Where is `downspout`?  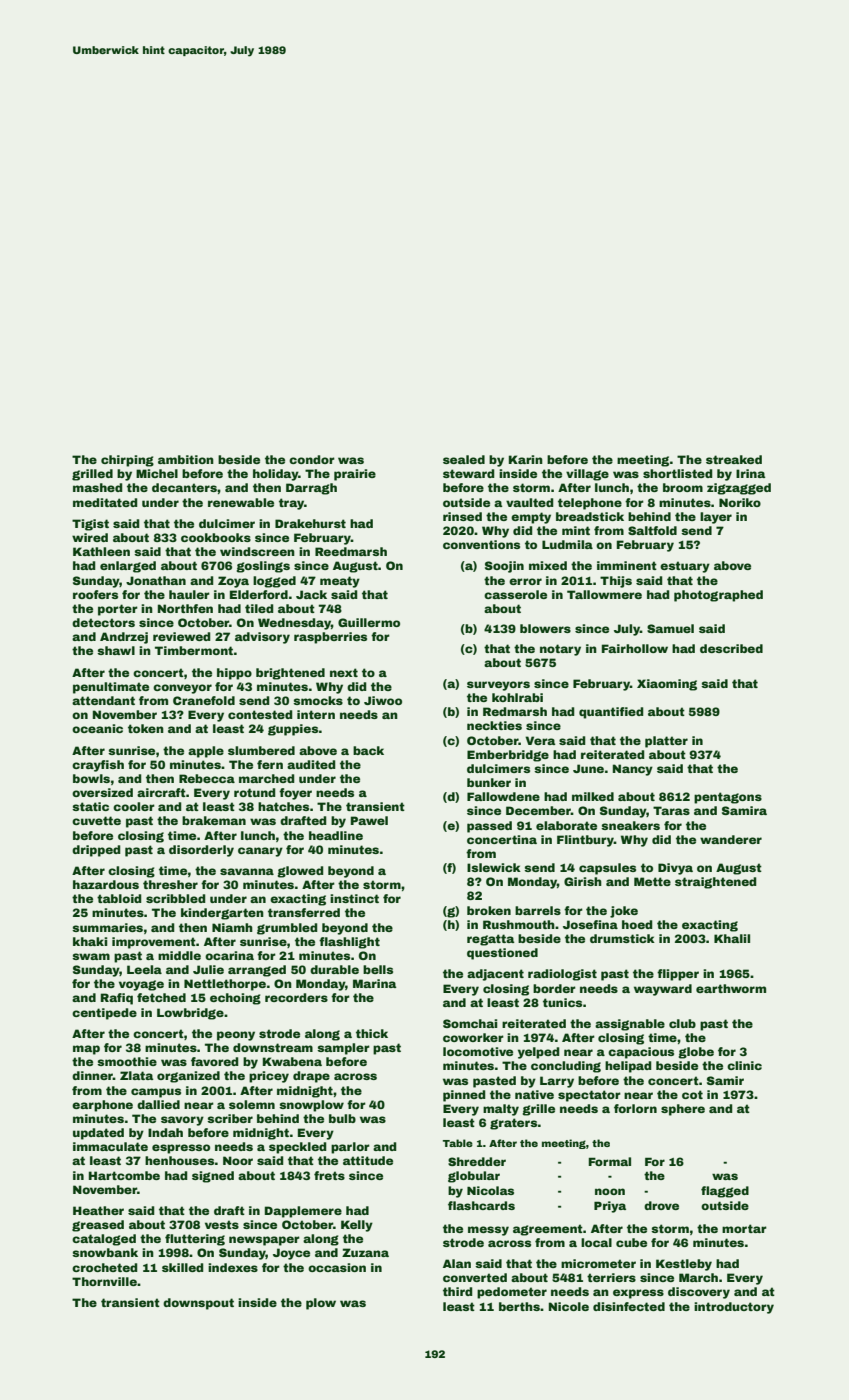 downspout is located at coordinates (198, 1304).
